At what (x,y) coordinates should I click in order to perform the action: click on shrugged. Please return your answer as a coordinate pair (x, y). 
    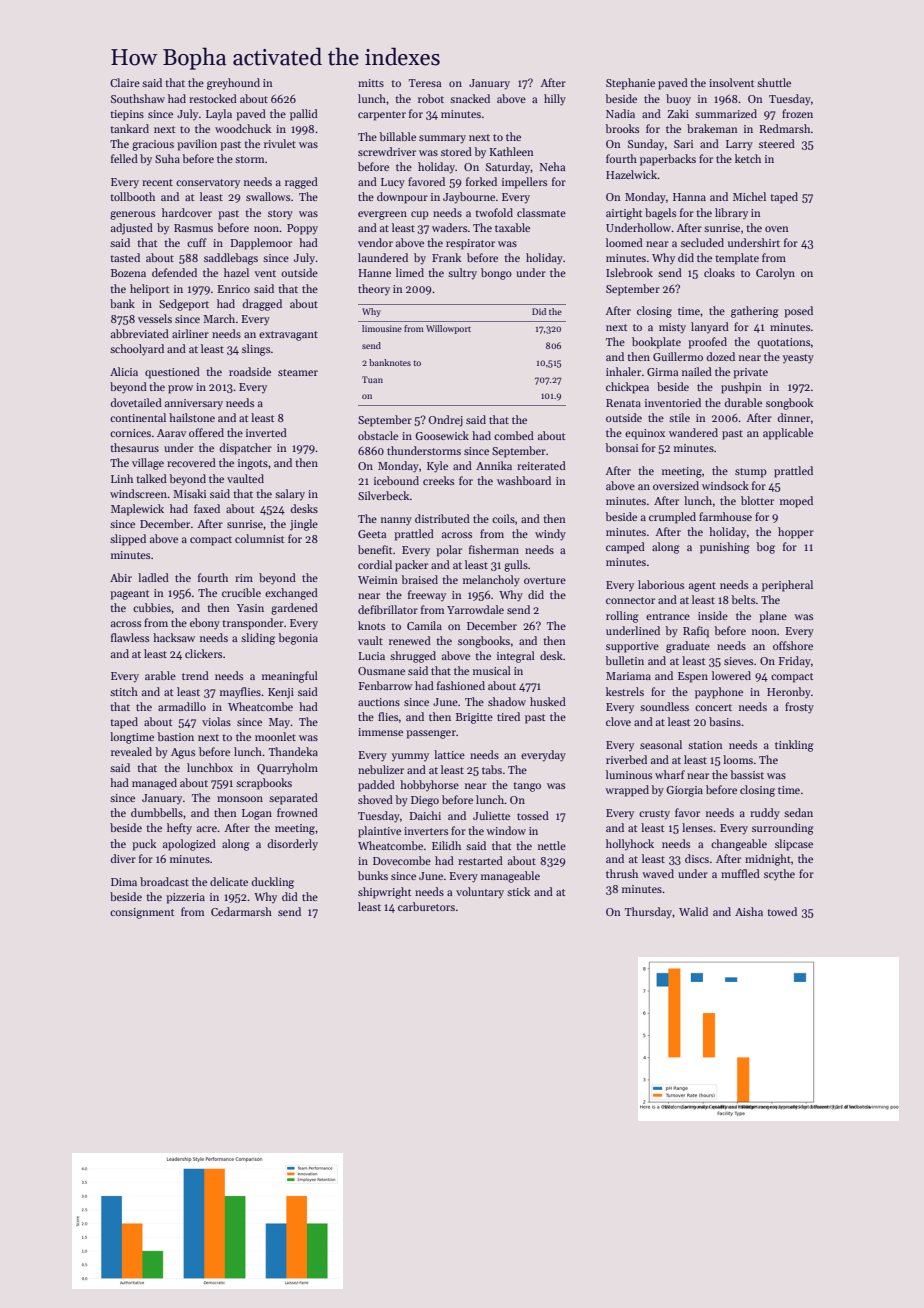
    Looking at the image, I should click on (413, 657).
